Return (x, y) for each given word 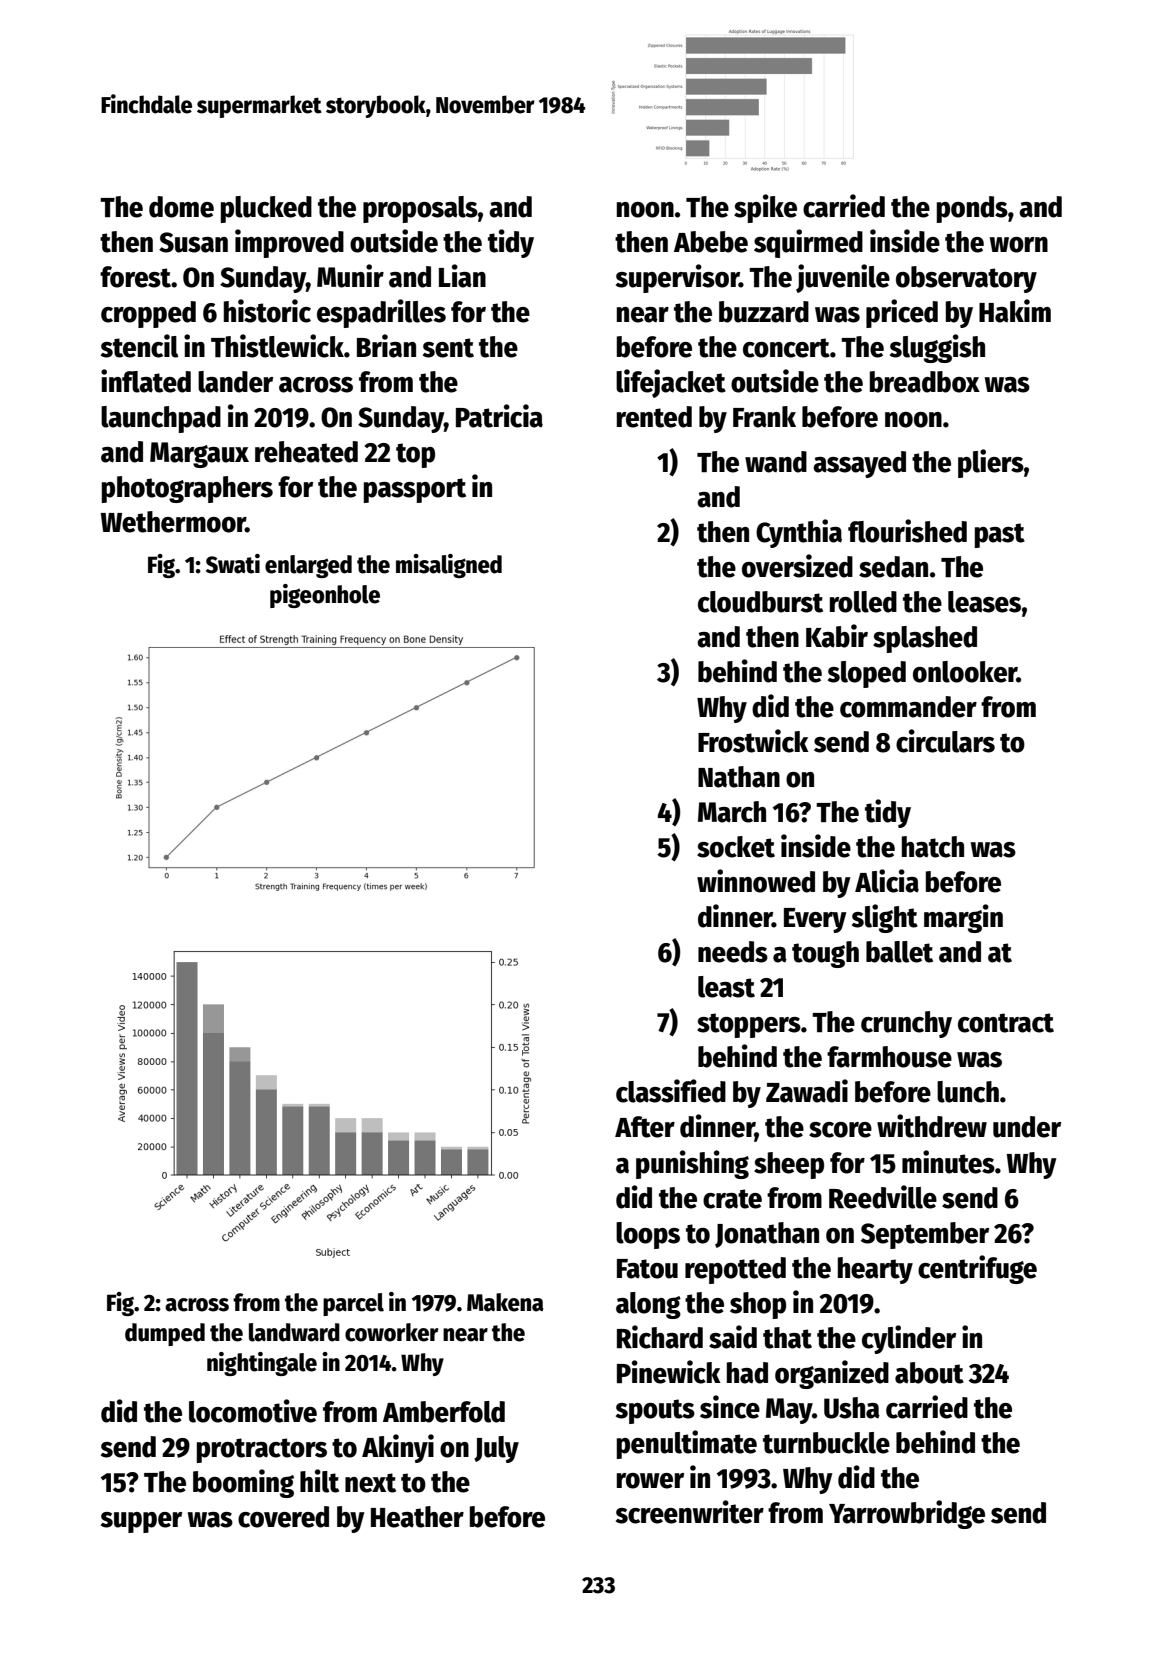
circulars (945, 741)
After (645, 1127)
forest (135, 277)
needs (733, 952)
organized (832, 1374)
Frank (764, 417)
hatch (933, 847)
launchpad (161, 419)
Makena (505, 1302)
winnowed (756, 881)
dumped (165, 1334)
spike (765, 208)
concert (786, 348)
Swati (233, 564)
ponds (972, 209)
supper (141, 1522)
